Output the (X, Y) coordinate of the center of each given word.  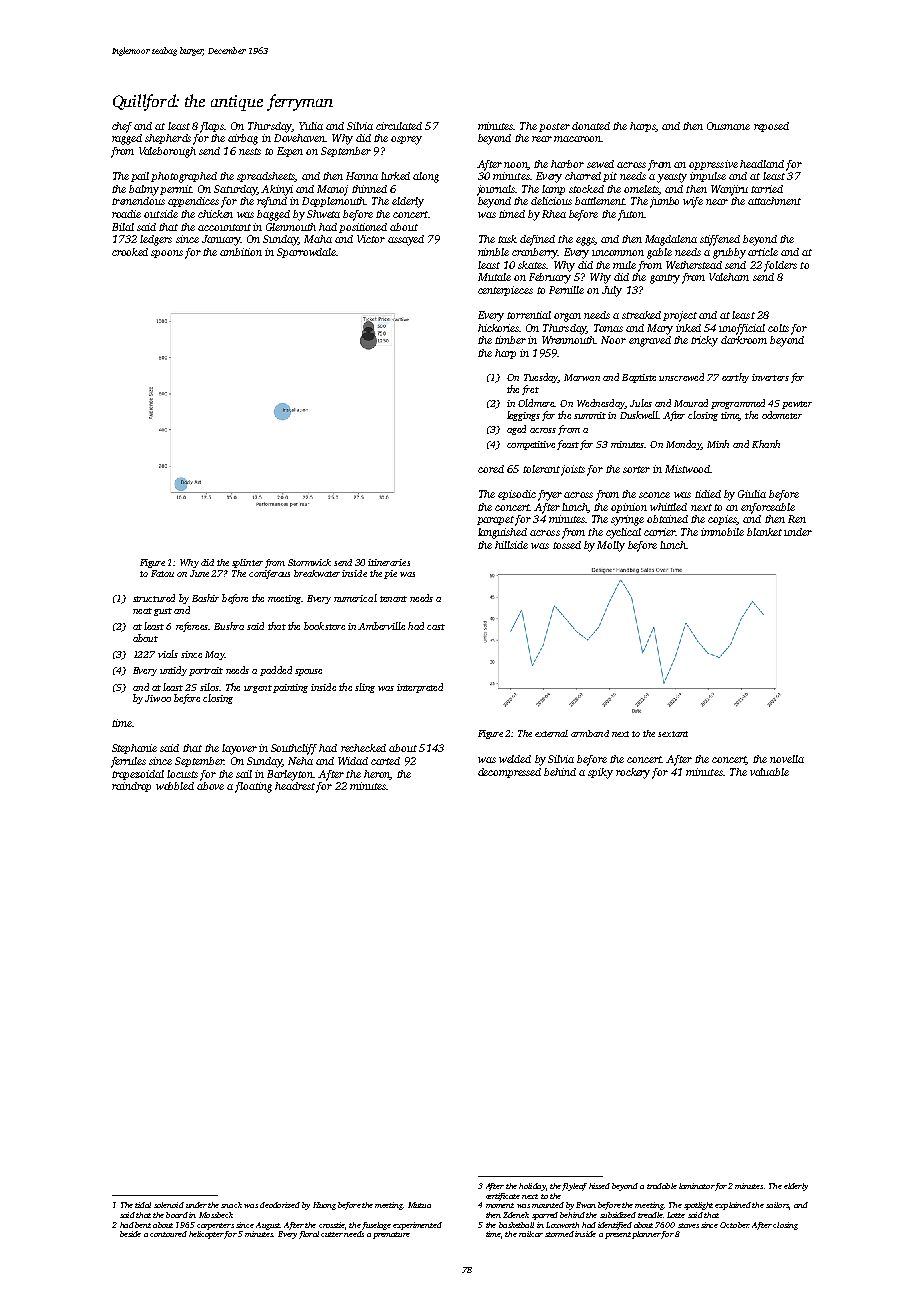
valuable (769, 772)
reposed (771, 127)
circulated (399, 126)
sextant (673, 734)
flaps (212, 127)
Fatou (162, 573)
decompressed (509, 773)
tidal (143, 1205)
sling (365, 688)
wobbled (175, 786)
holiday (532, 1187)
